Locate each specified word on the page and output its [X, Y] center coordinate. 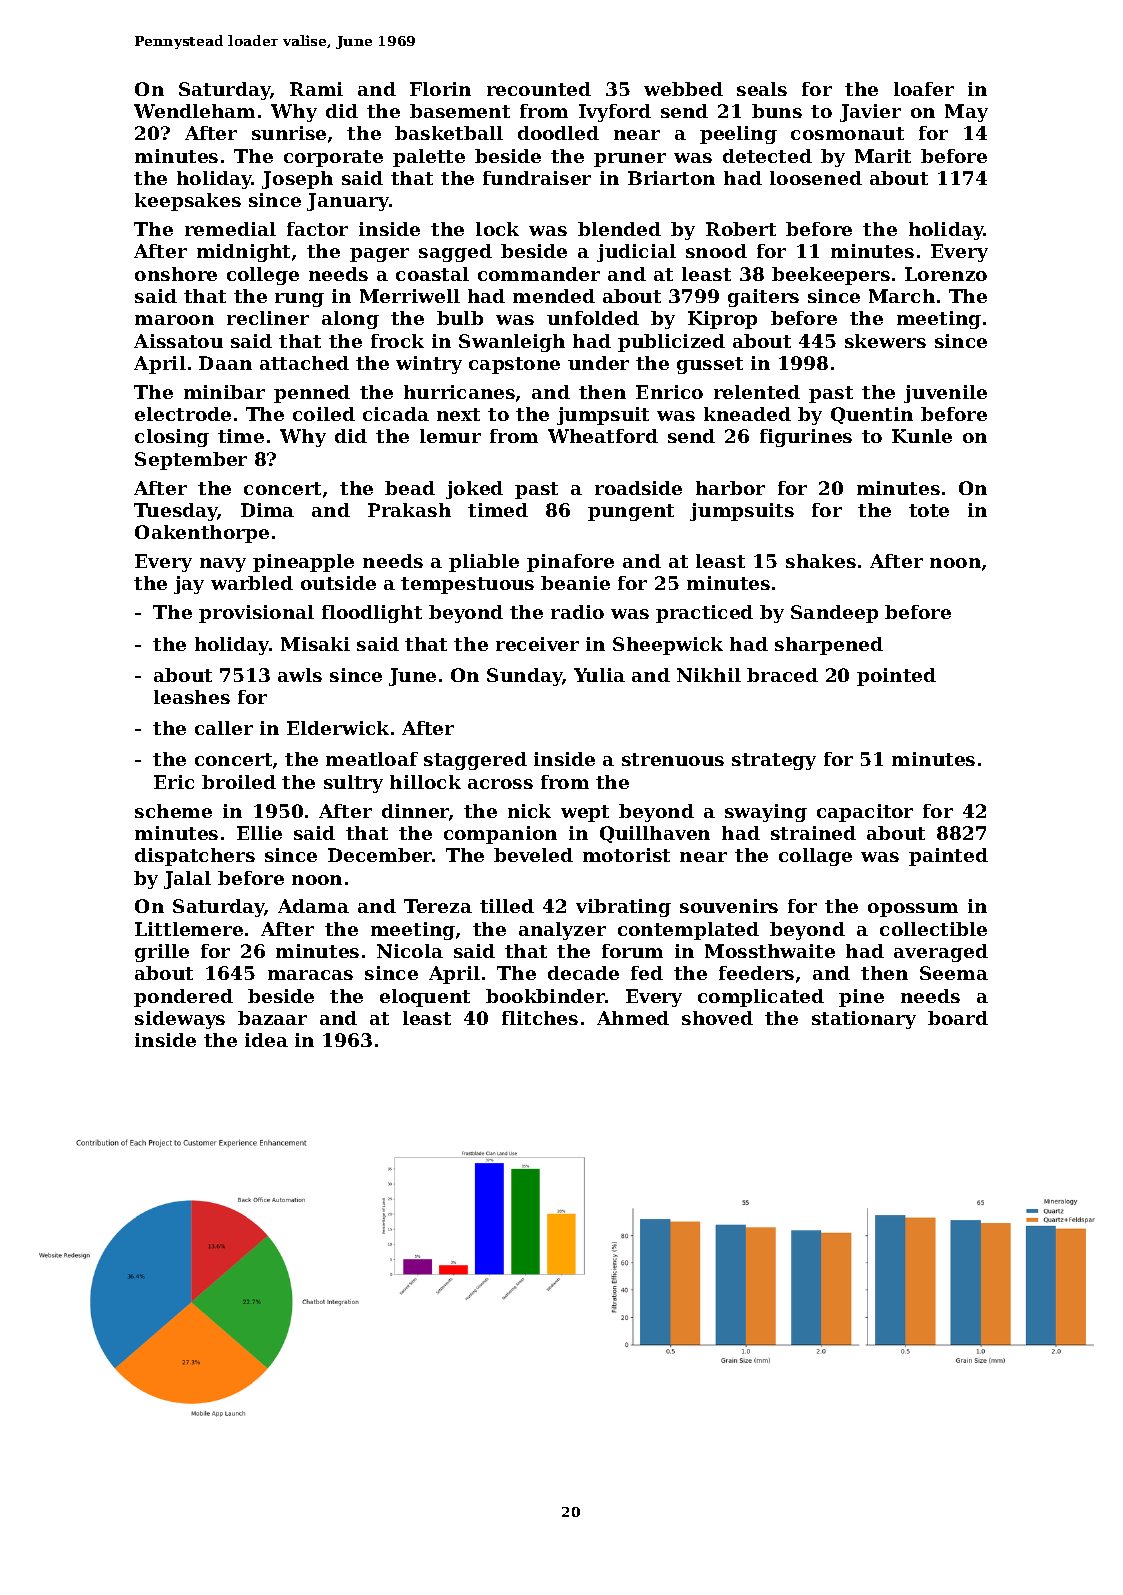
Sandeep [834, 614]
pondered [183, 998]
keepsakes [188, 202]
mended [554, 296]
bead [410, 488]
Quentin [872, 415]
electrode [183, 414]
